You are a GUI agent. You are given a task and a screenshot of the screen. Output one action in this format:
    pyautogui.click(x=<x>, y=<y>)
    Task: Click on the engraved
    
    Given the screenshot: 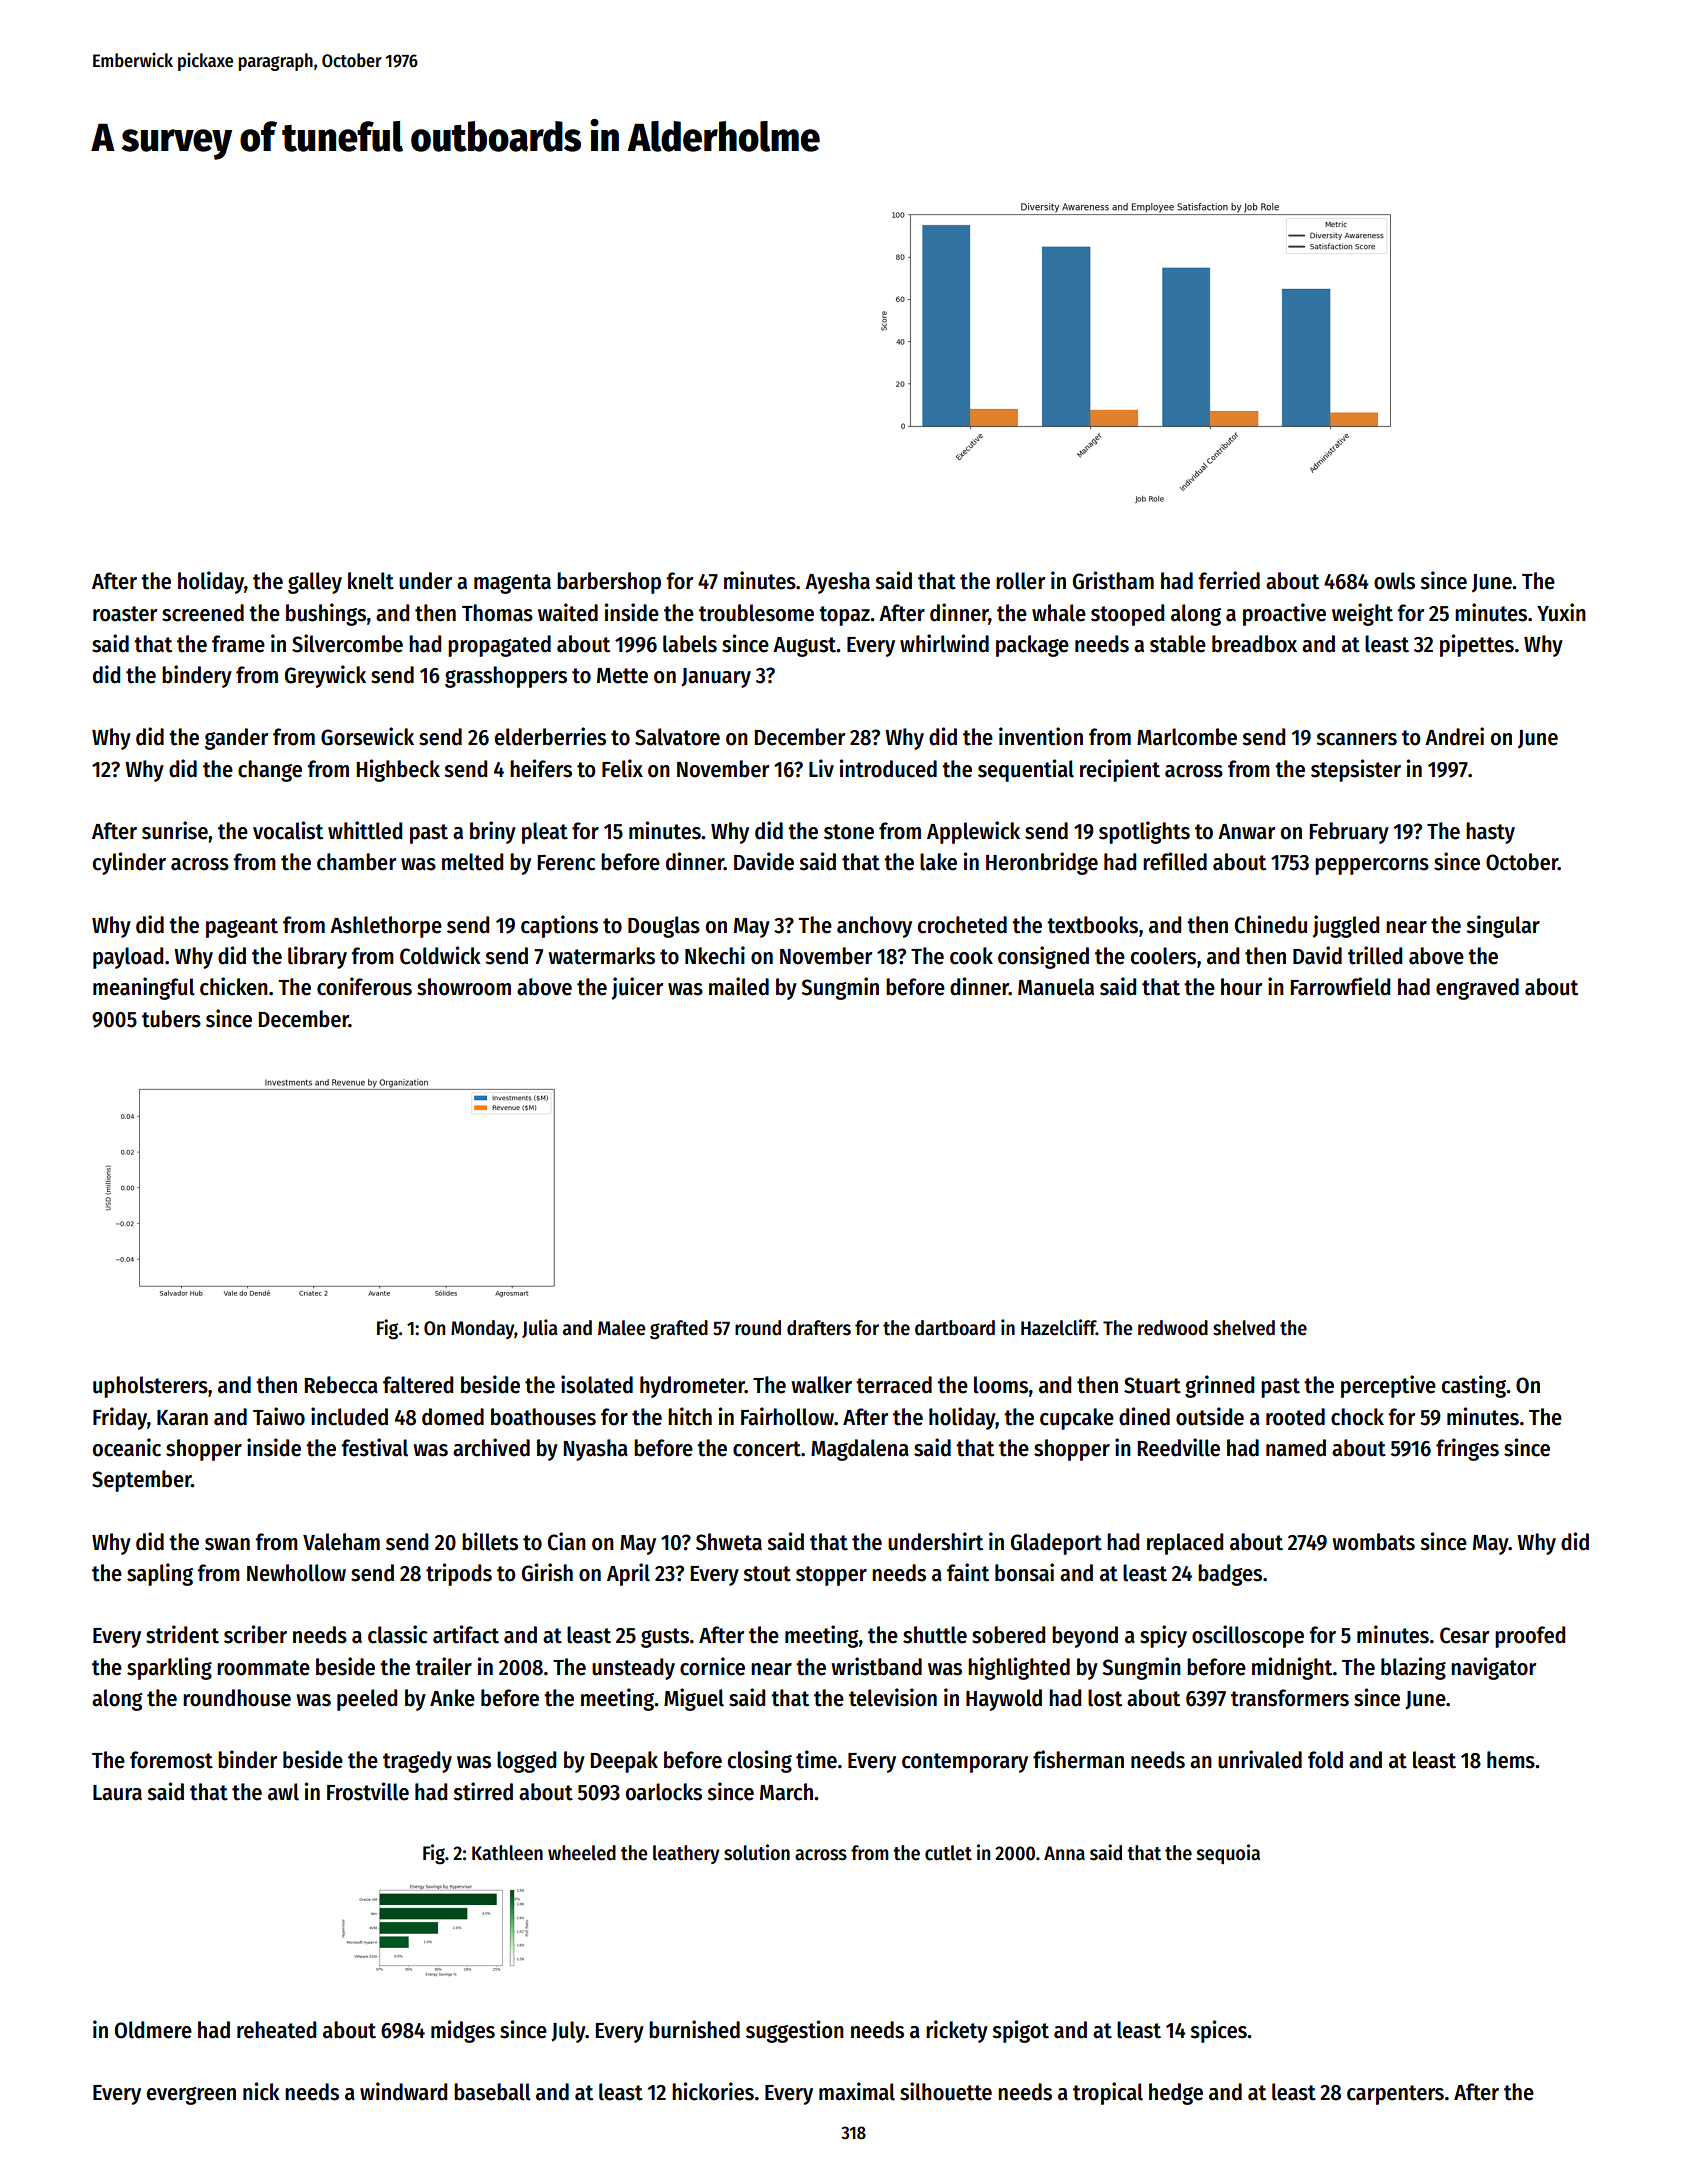 What is the action you would take?
    pyautogui.click(x=1477, y=989)
